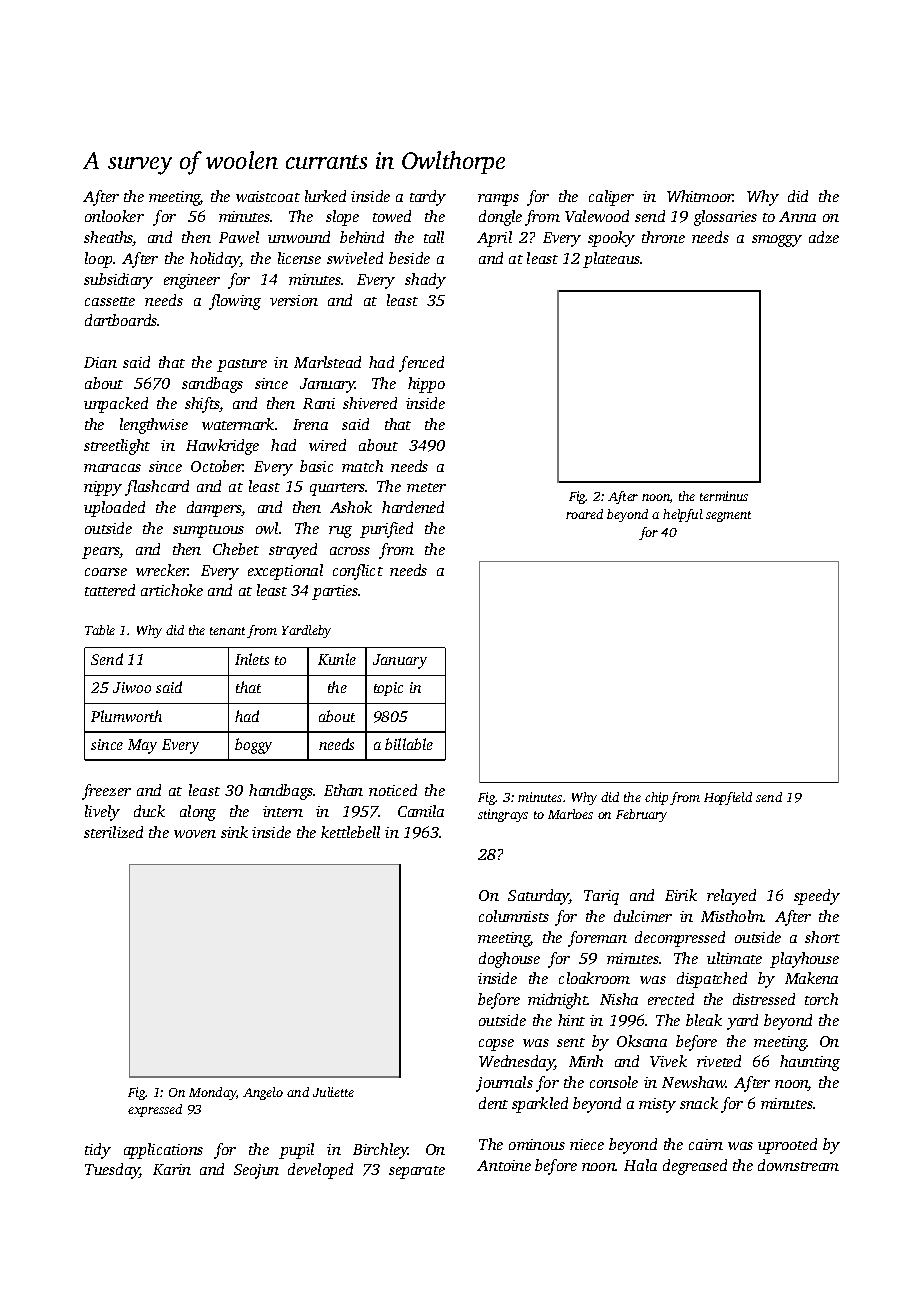 The image size is (924, 1314). I want to click on roared, so click(584, 514).
